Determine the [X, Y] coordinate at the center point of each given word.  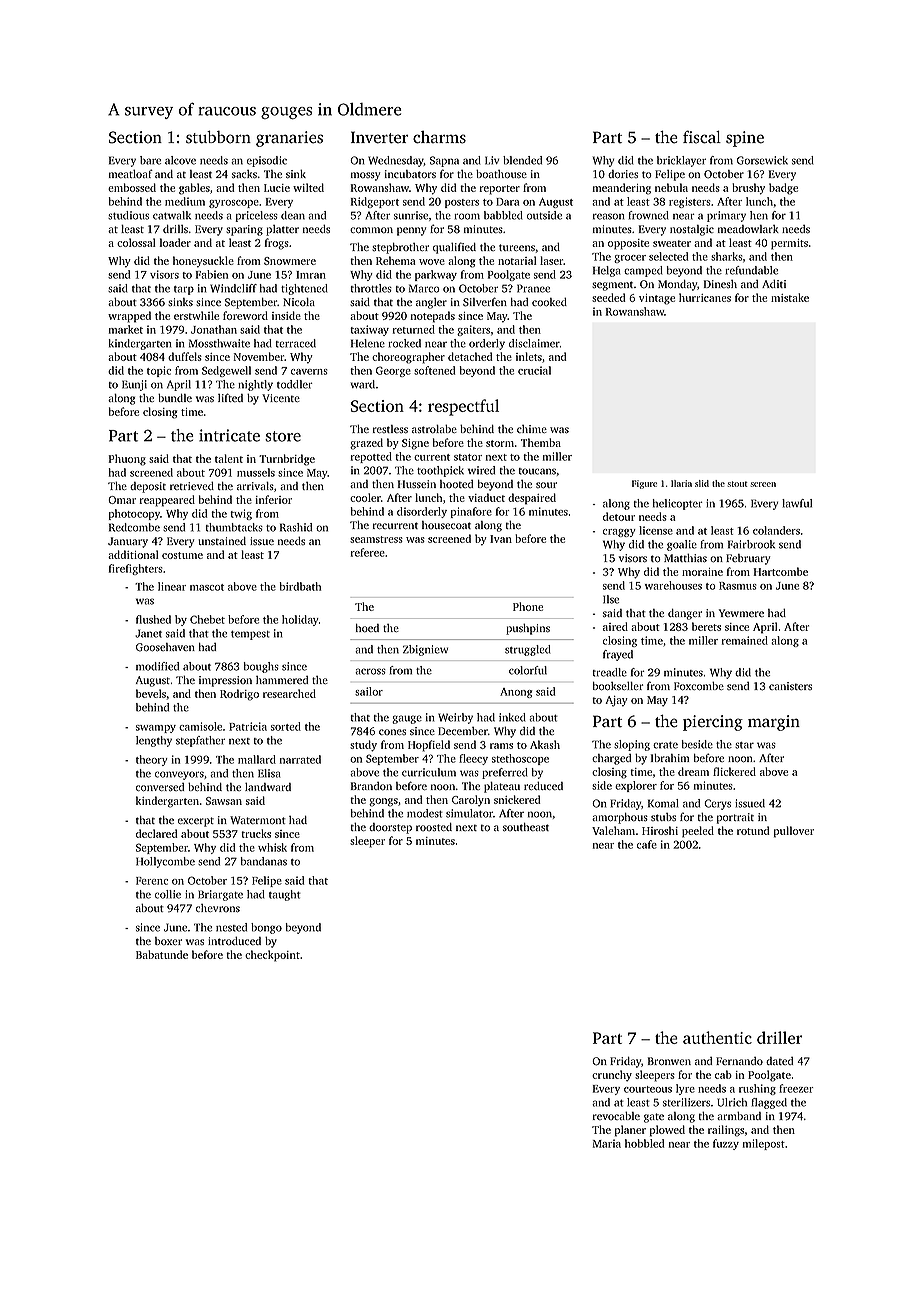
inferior [274, 499]
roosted [434, 827]
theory [152, 760]
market [126, 329]
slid [702, 483]
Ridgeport [375, 202]
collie [168, 894]
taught [285, 895]
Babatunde [162, 954]
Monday [678, 285]
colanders [776, 530]
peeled [698, 832]
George [393, 371]
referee [368, 552]
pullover [794, 832]
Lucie [277, 188]
